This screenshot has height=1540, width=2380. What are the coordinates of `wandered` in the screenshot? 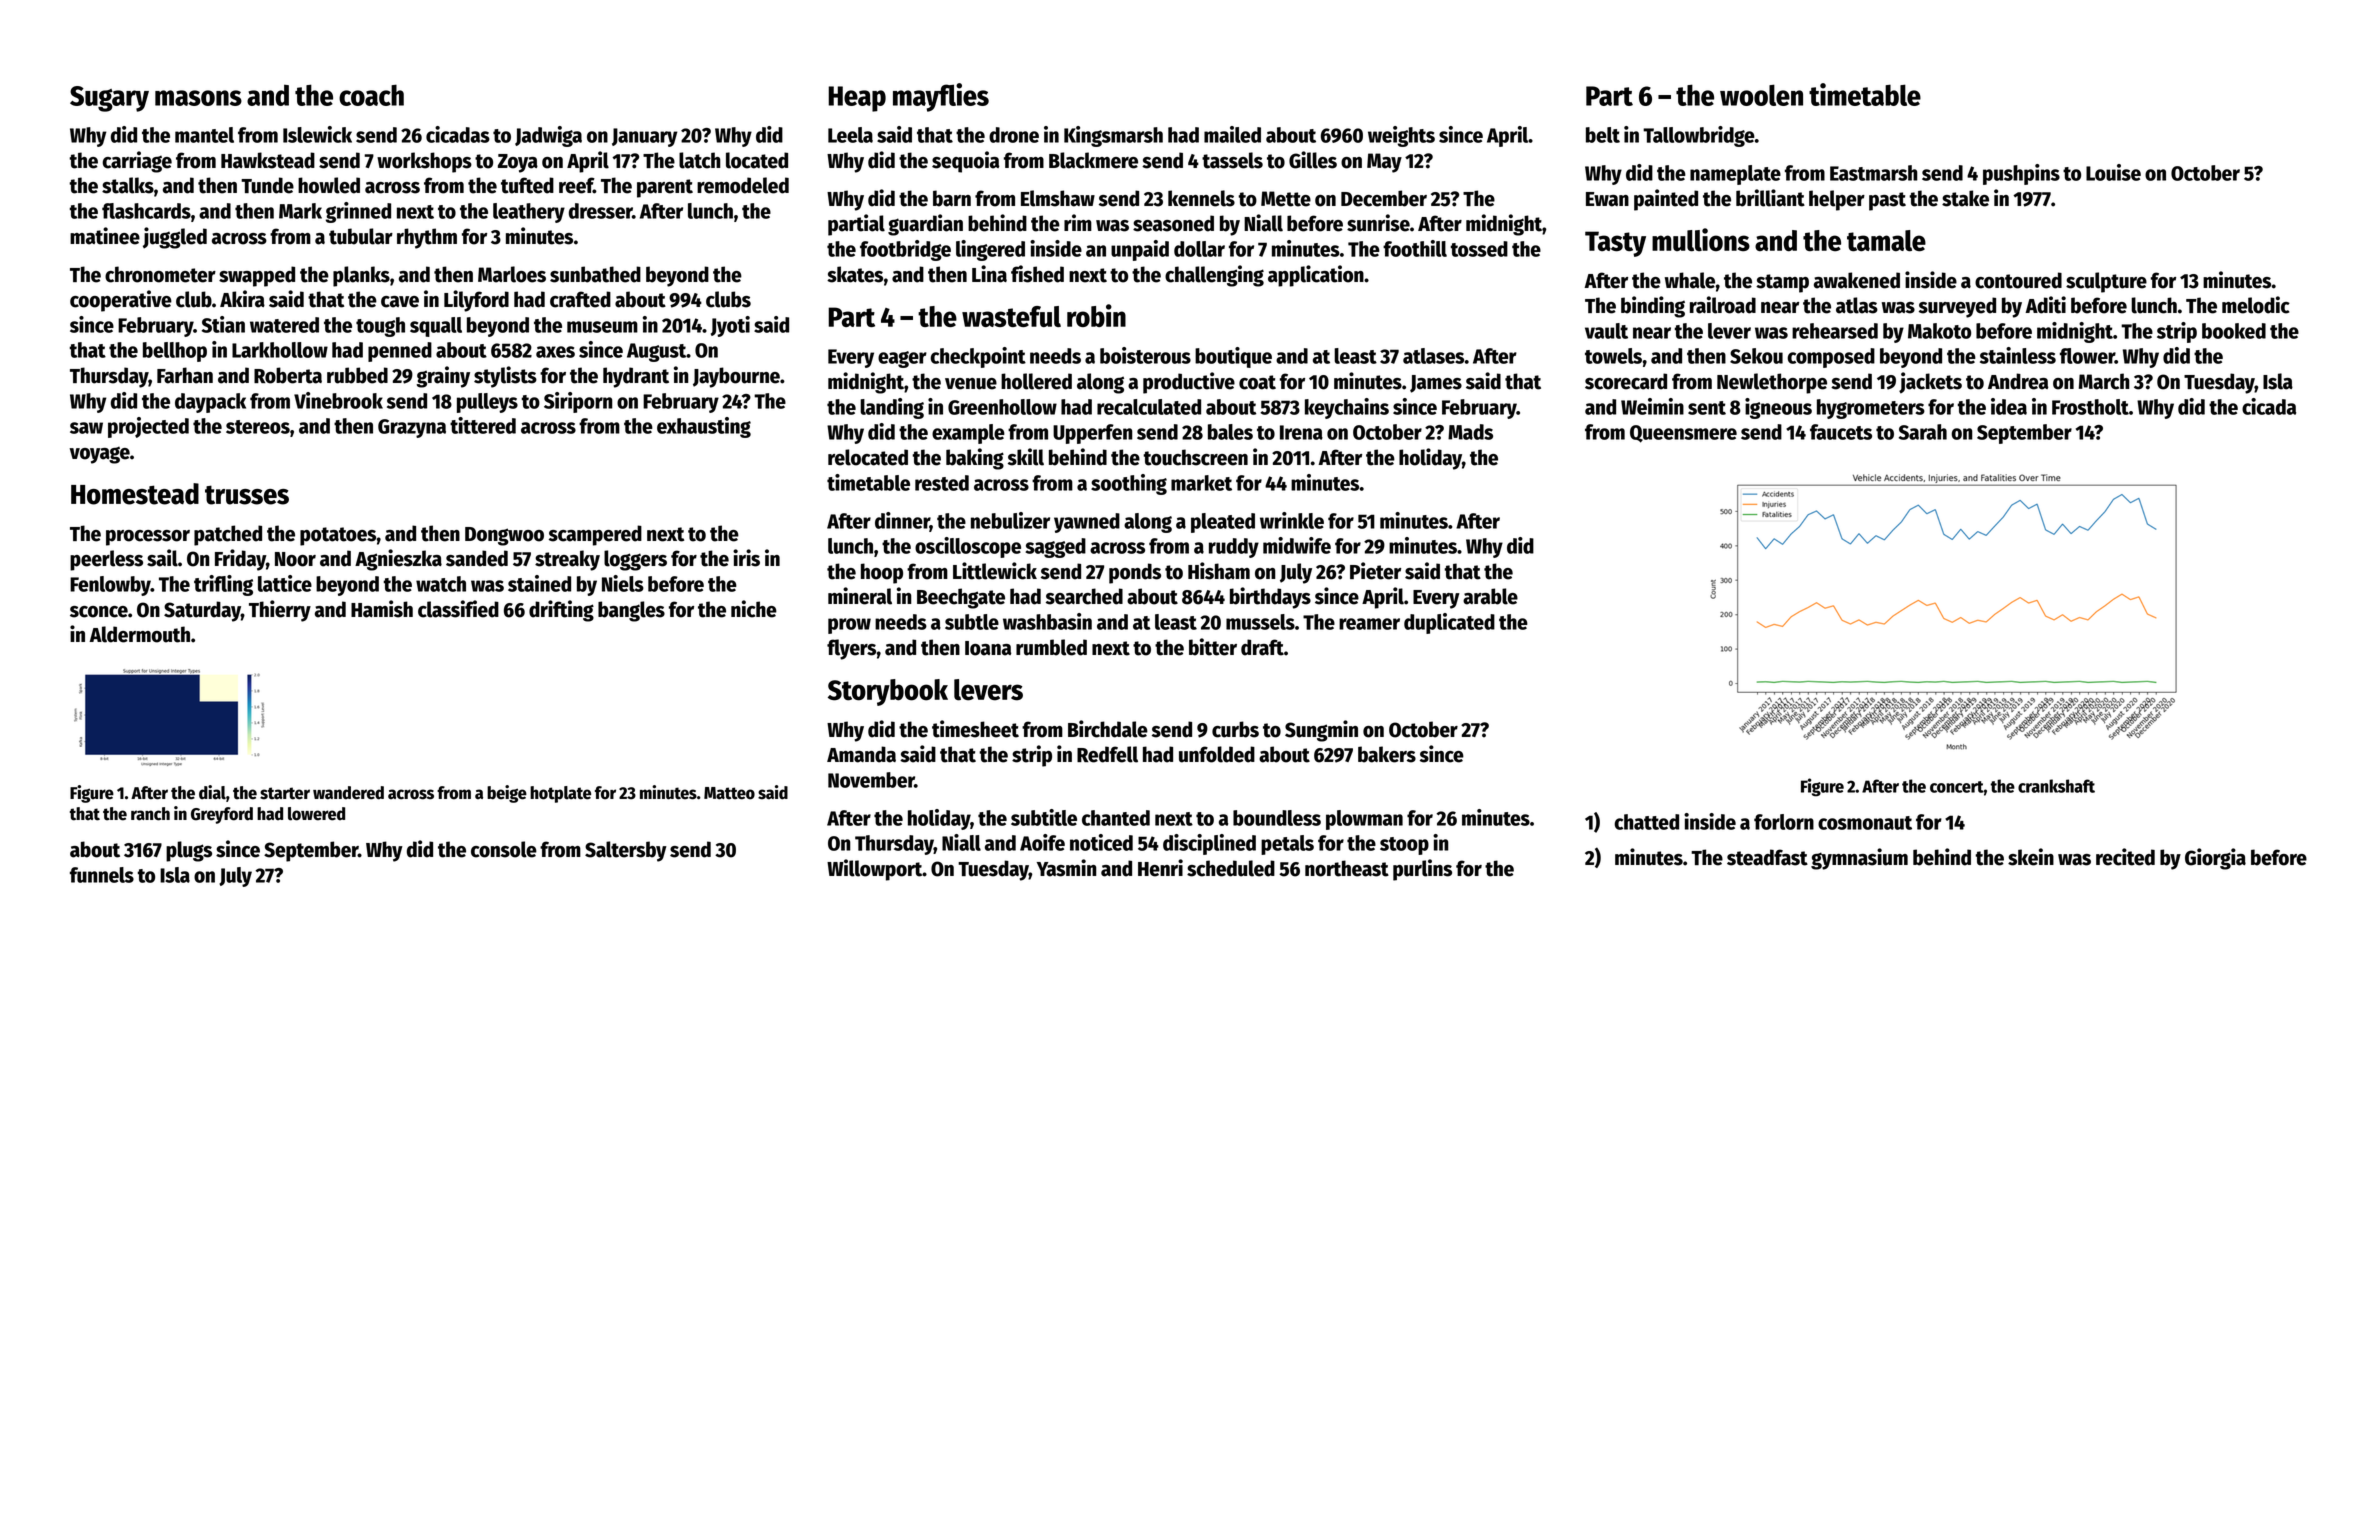 It's located at (348, 793).
